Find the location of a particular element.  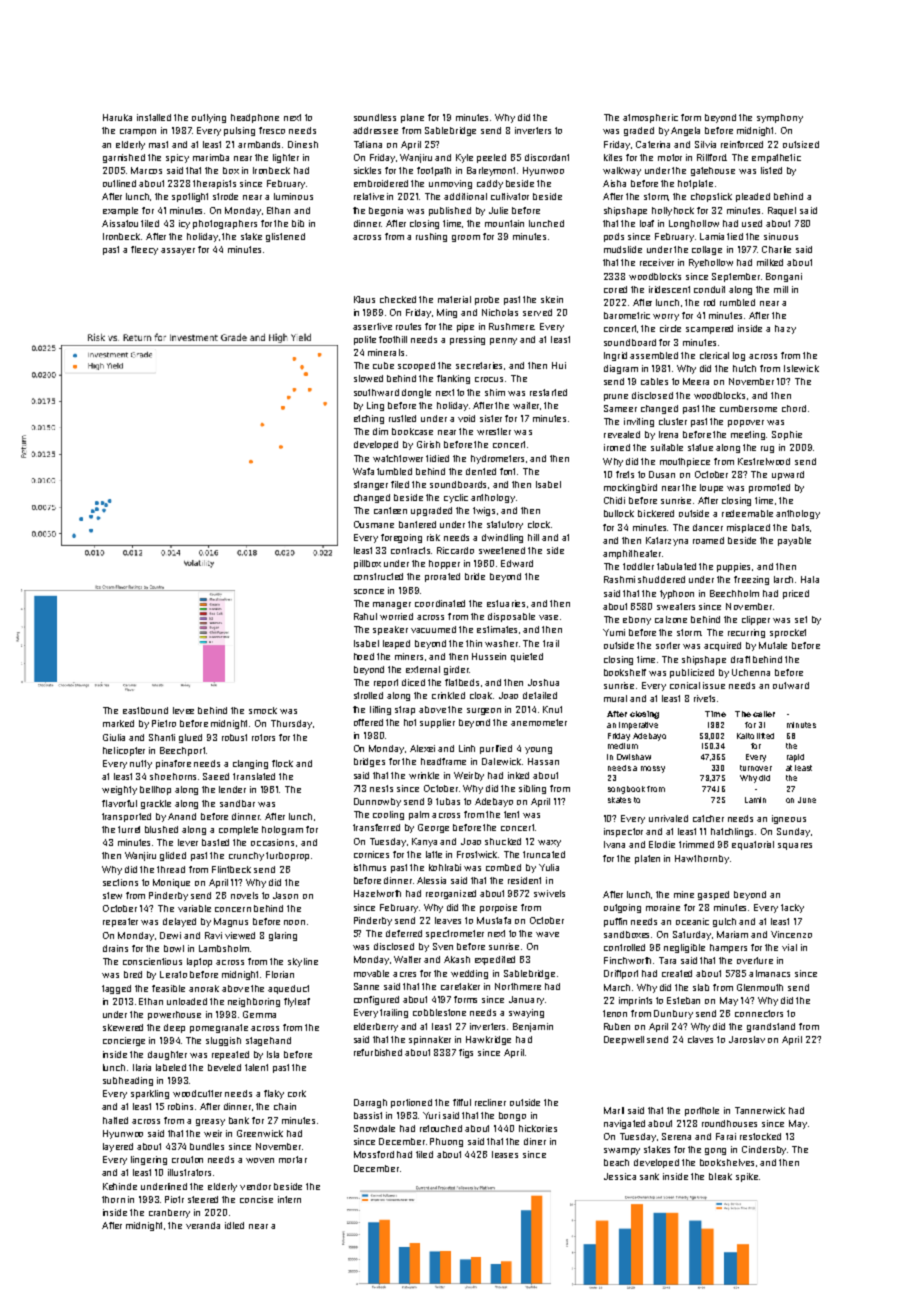

veranda is located at coordinates (203, 1225).
